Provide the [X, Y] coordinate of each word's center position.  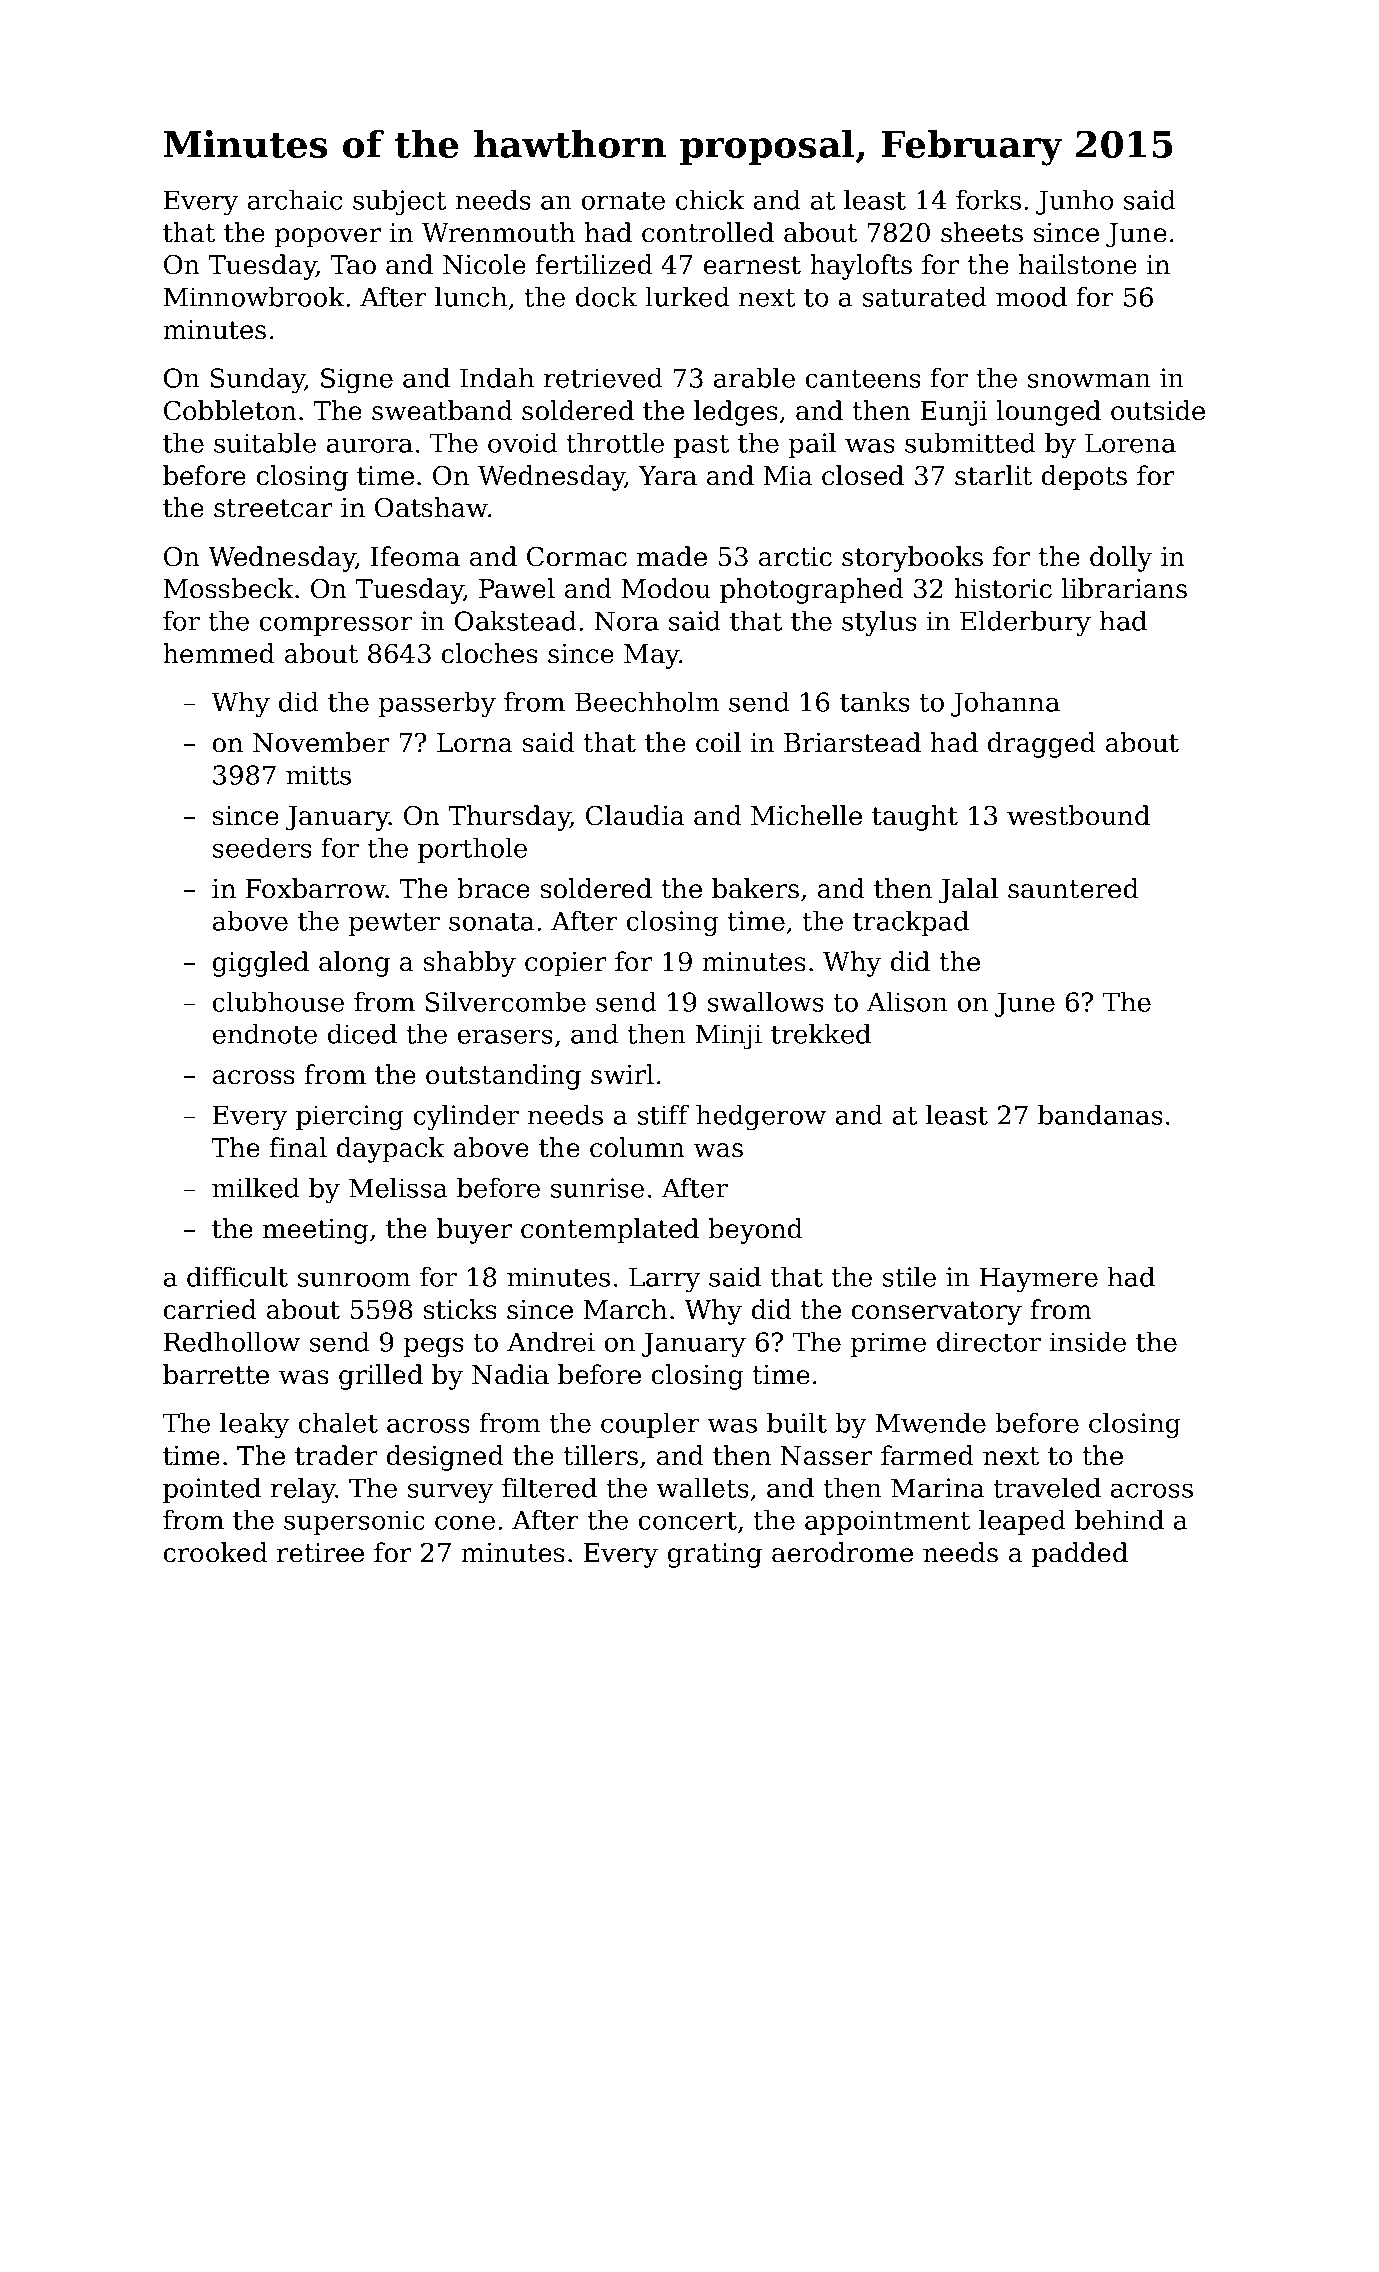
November [321, 742]
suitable [265, 443]
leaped [1022, 1522]
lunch [471, 297]
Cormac [577, 557]
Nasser [826, 1456]
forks [988, 200]
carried [210, 1309]
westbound [1078, 815]
